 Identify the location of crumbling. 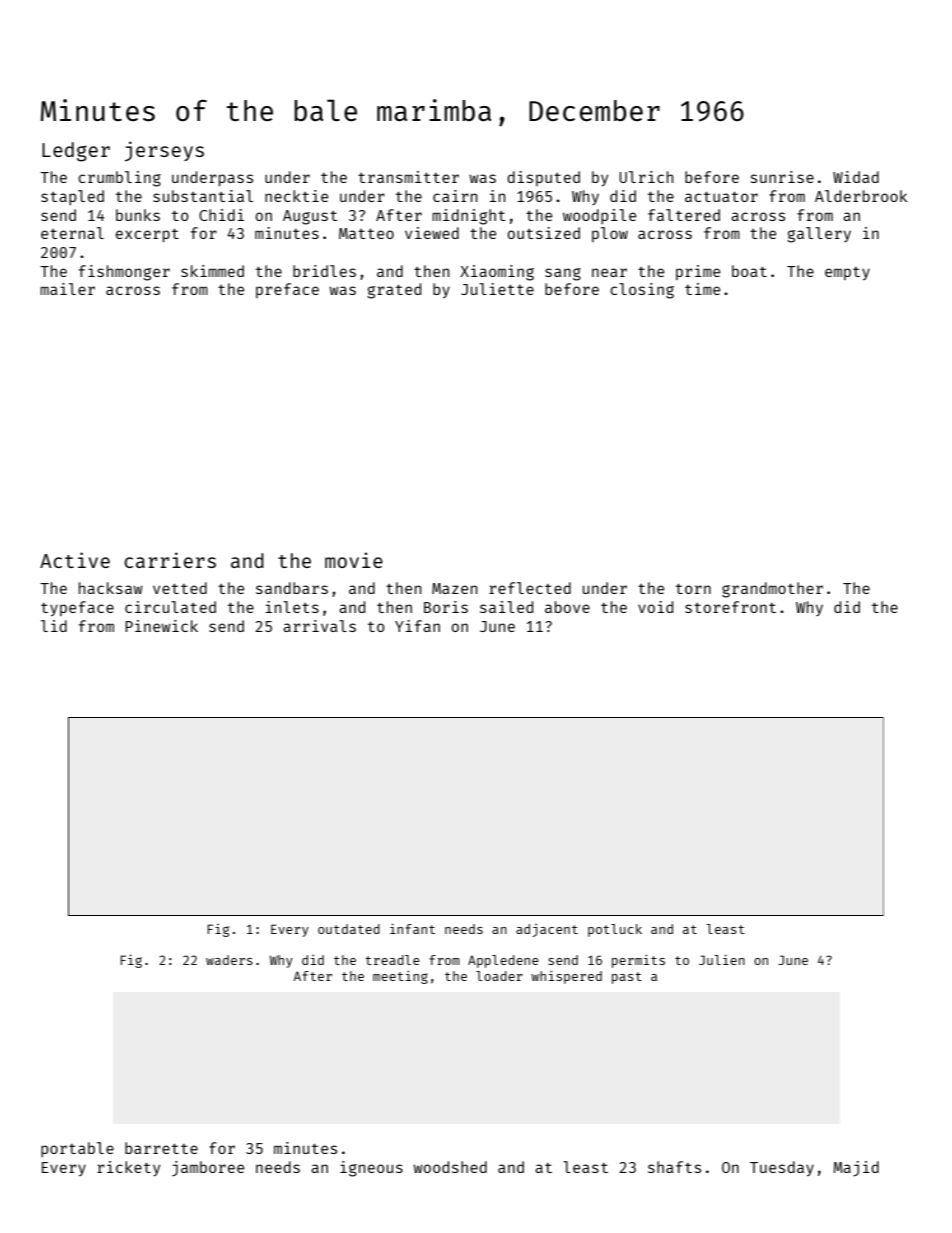
(119, 179).
